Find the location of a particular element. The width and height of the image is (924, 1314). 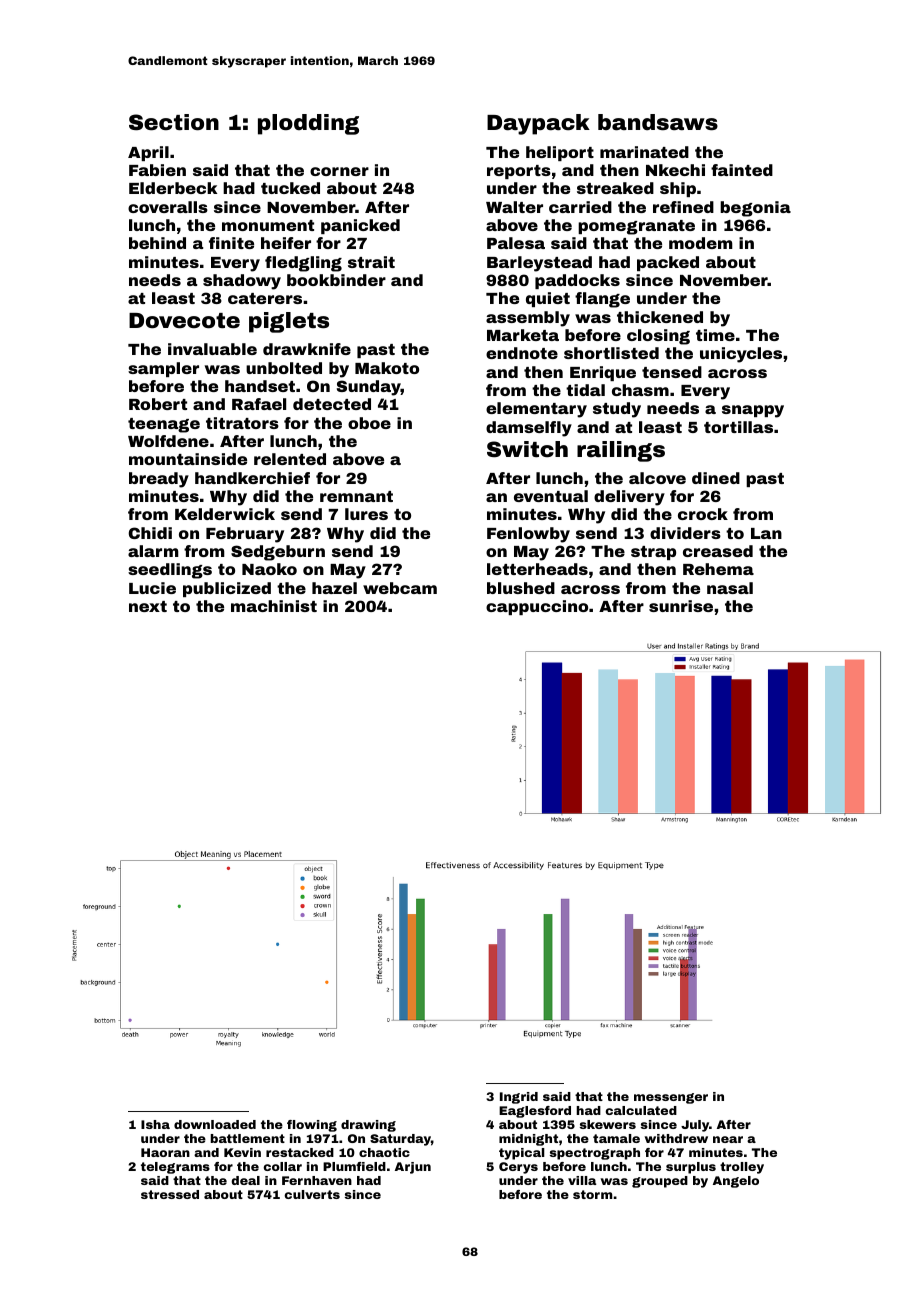

sunrise is located at coordinates (681, 606).
